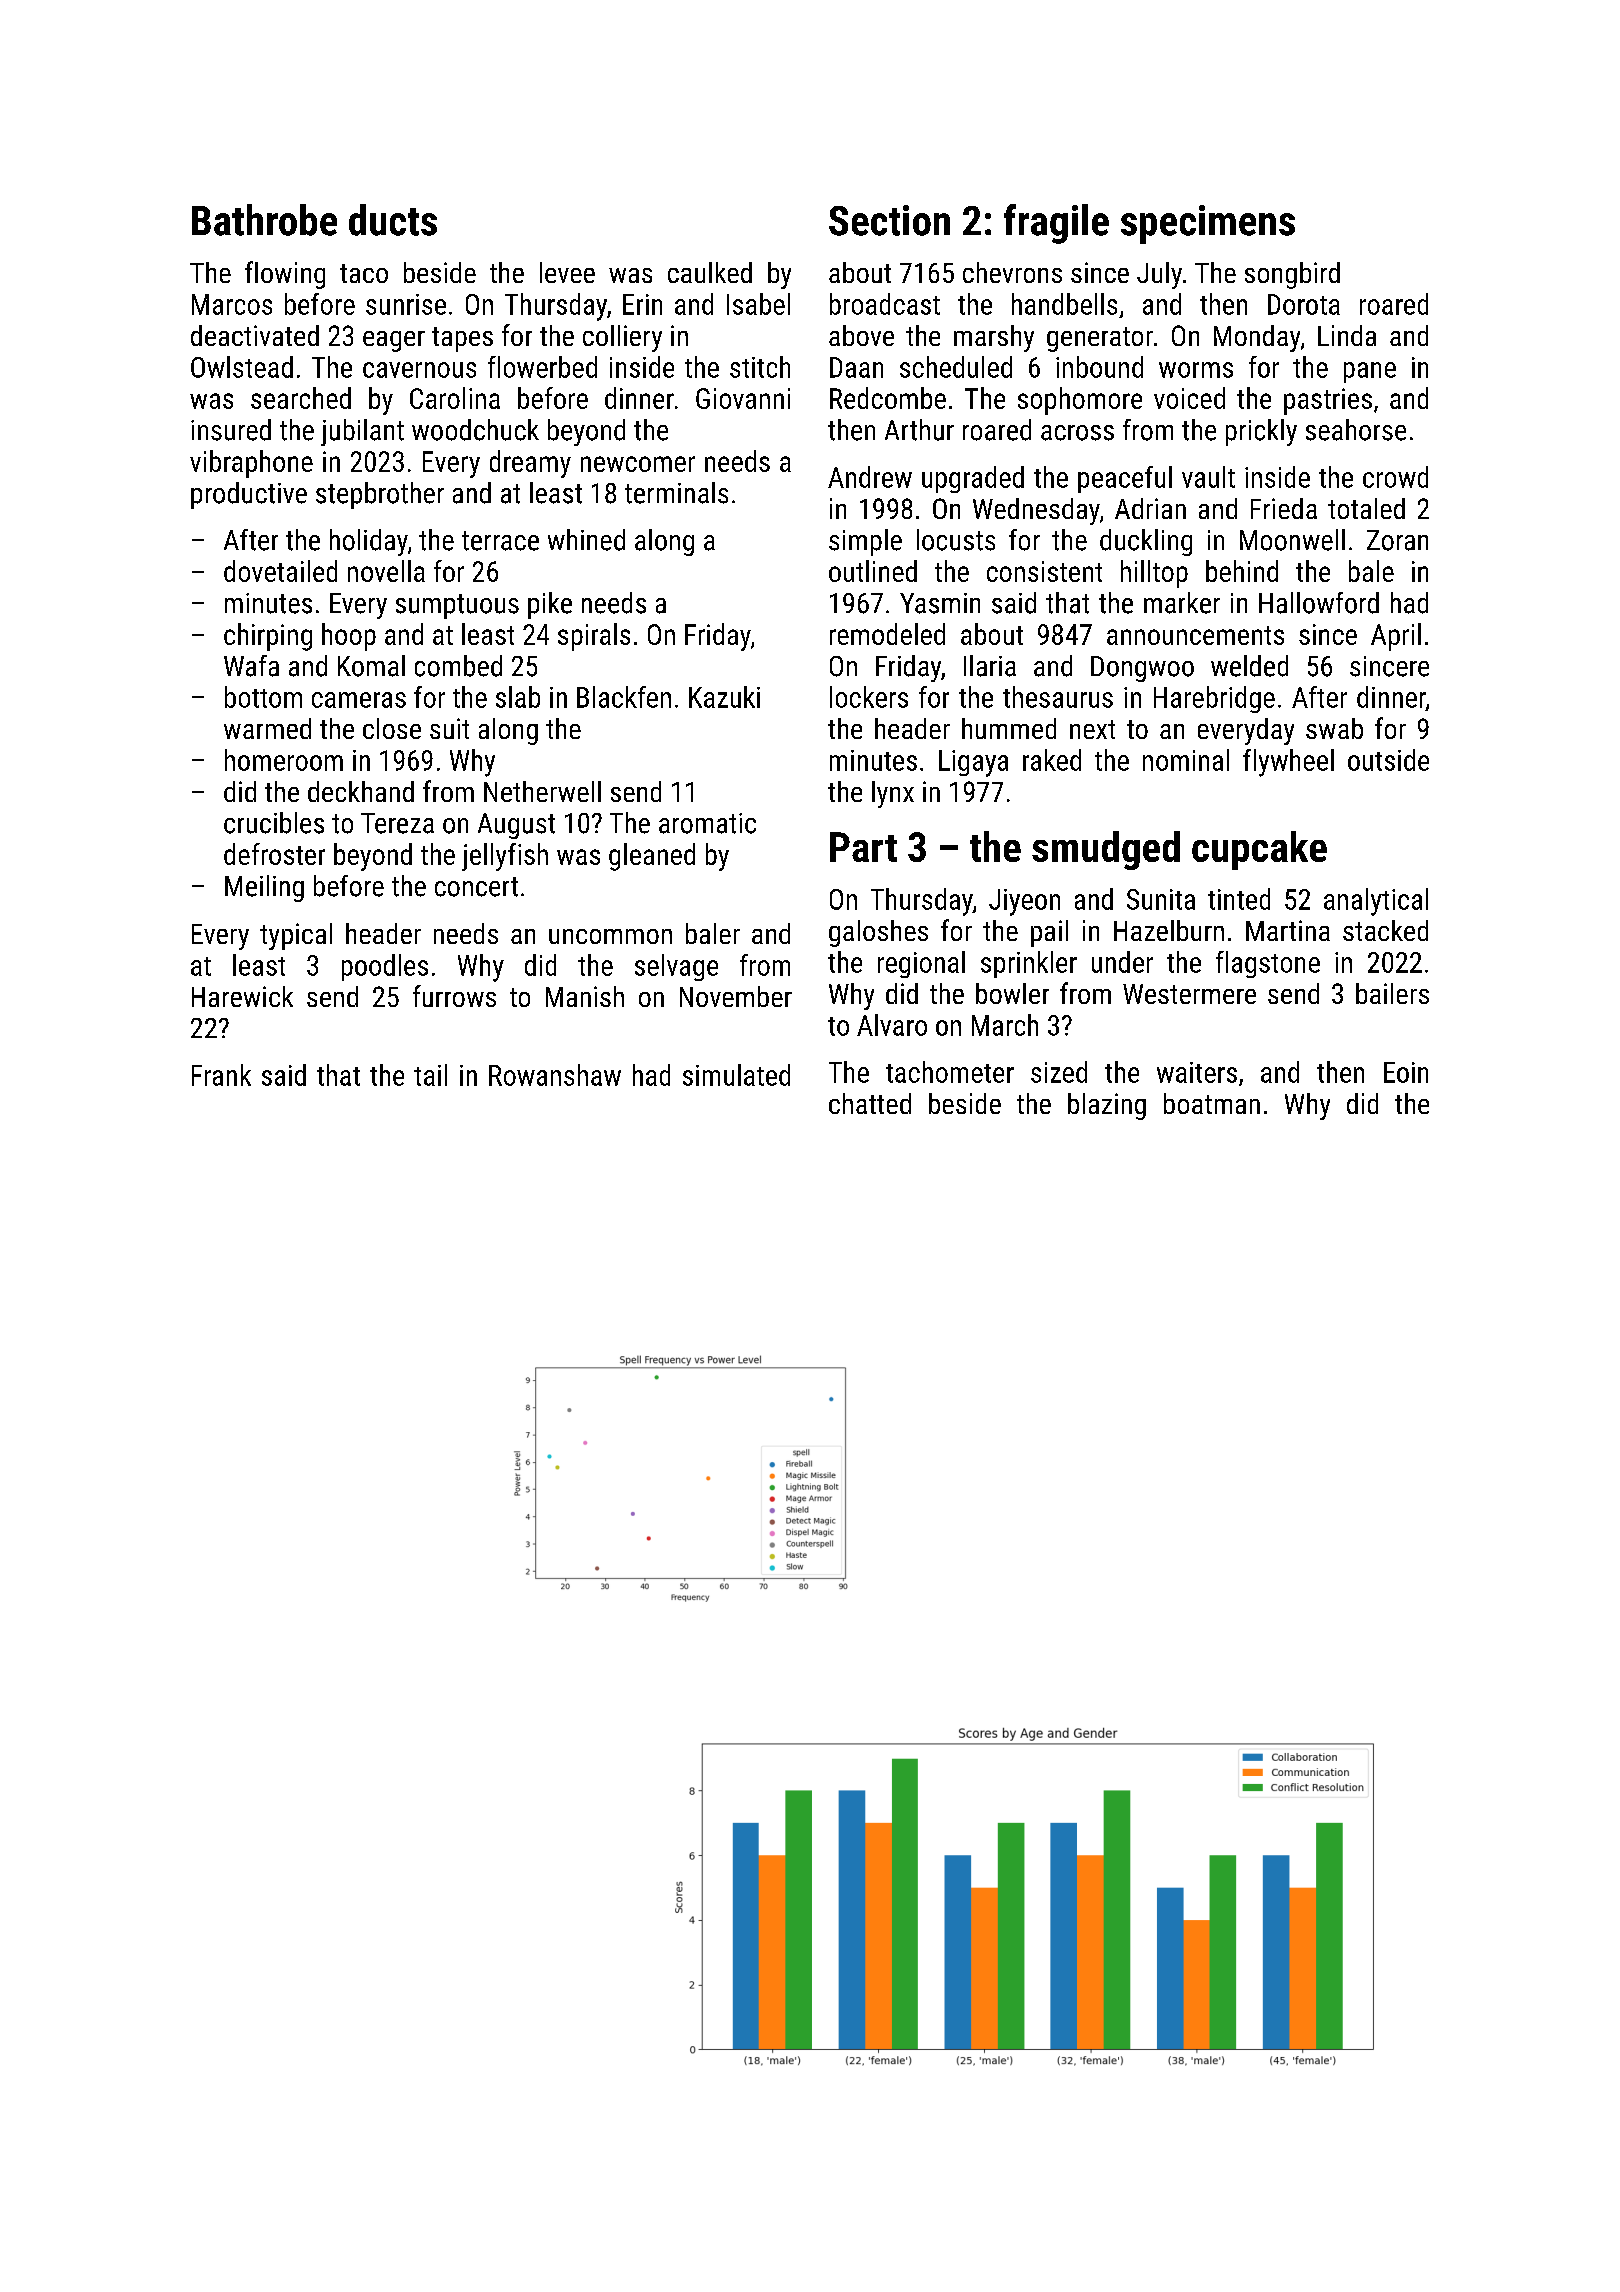 Image resolution: width=1620 pixels, height=2292 pixels. Describe the element at coordinates (267, 728) in the page. I see `warmed` at that location.
